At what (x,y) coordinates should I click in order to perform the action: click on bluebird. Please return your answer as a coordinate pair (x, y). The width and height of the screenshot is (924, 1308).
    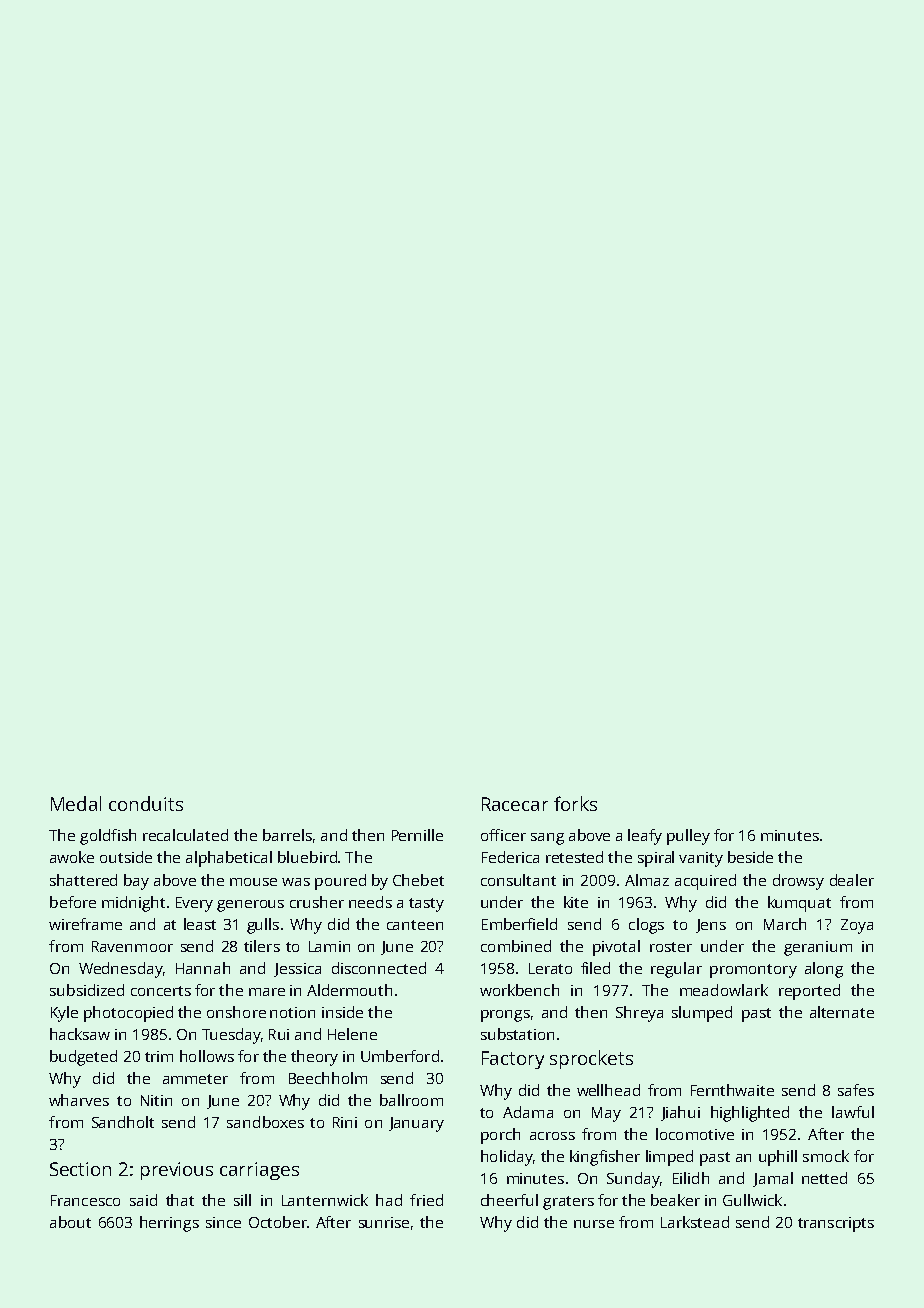
    Looking at the image, I should click on (307, 857).
